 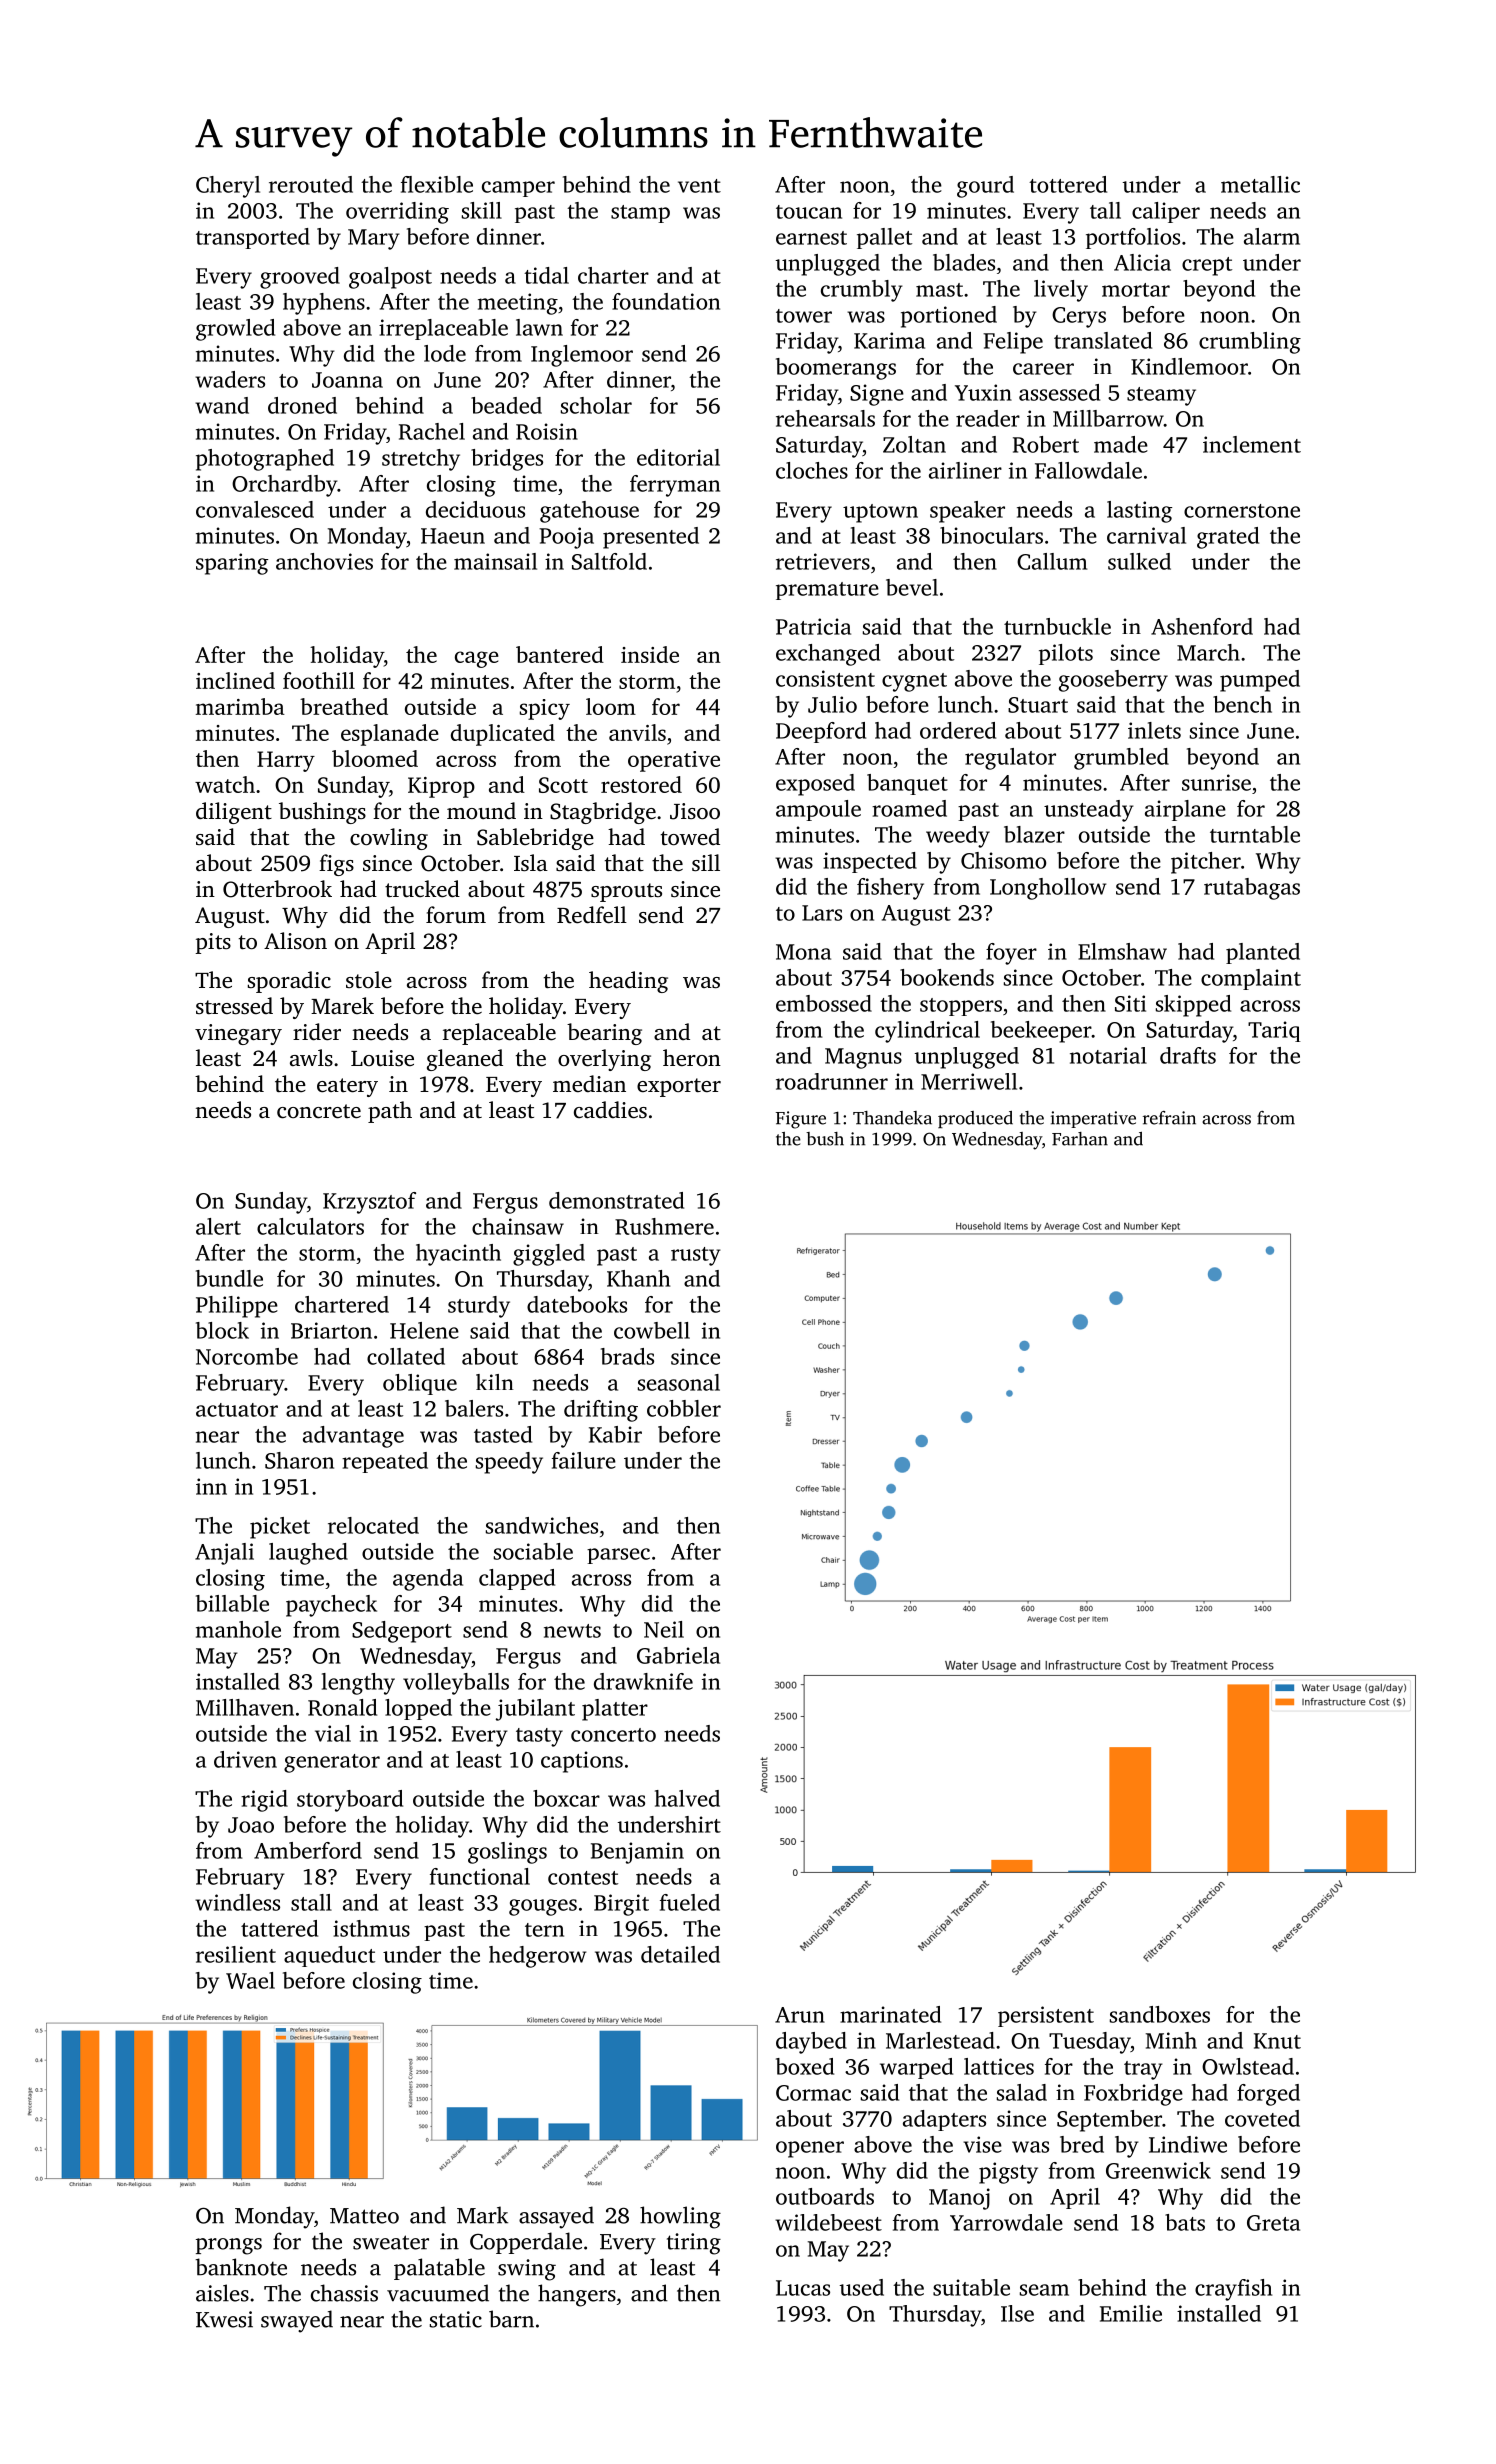 I want to click on inspected, so click(x=870, y=862).
